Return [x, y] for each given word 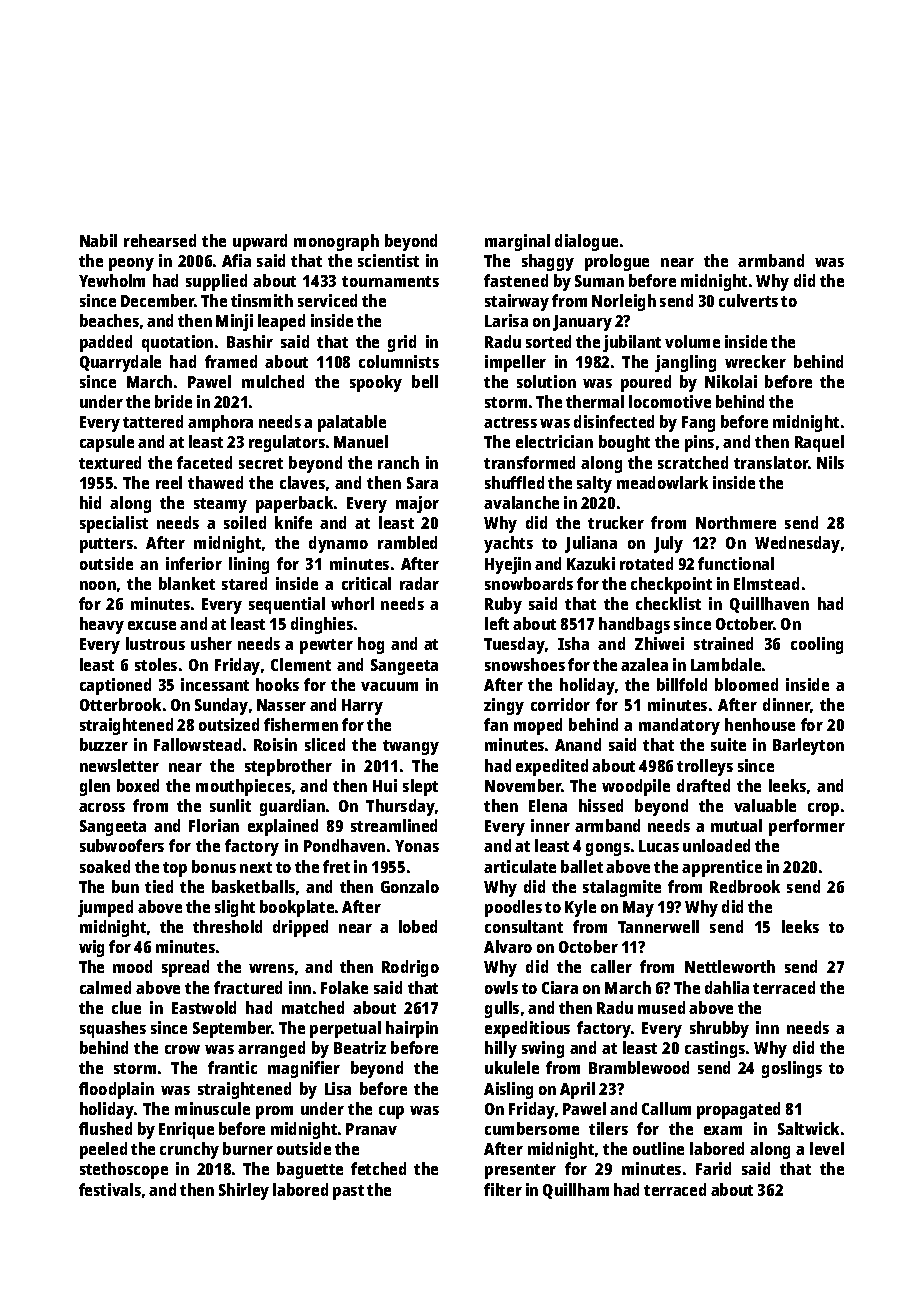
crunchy [189, 1150]
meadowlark [662, 482]
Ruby [503, 605]
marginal [517, 242]
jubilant [632, 343]
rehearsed [160, 240]
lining [249, 565]
